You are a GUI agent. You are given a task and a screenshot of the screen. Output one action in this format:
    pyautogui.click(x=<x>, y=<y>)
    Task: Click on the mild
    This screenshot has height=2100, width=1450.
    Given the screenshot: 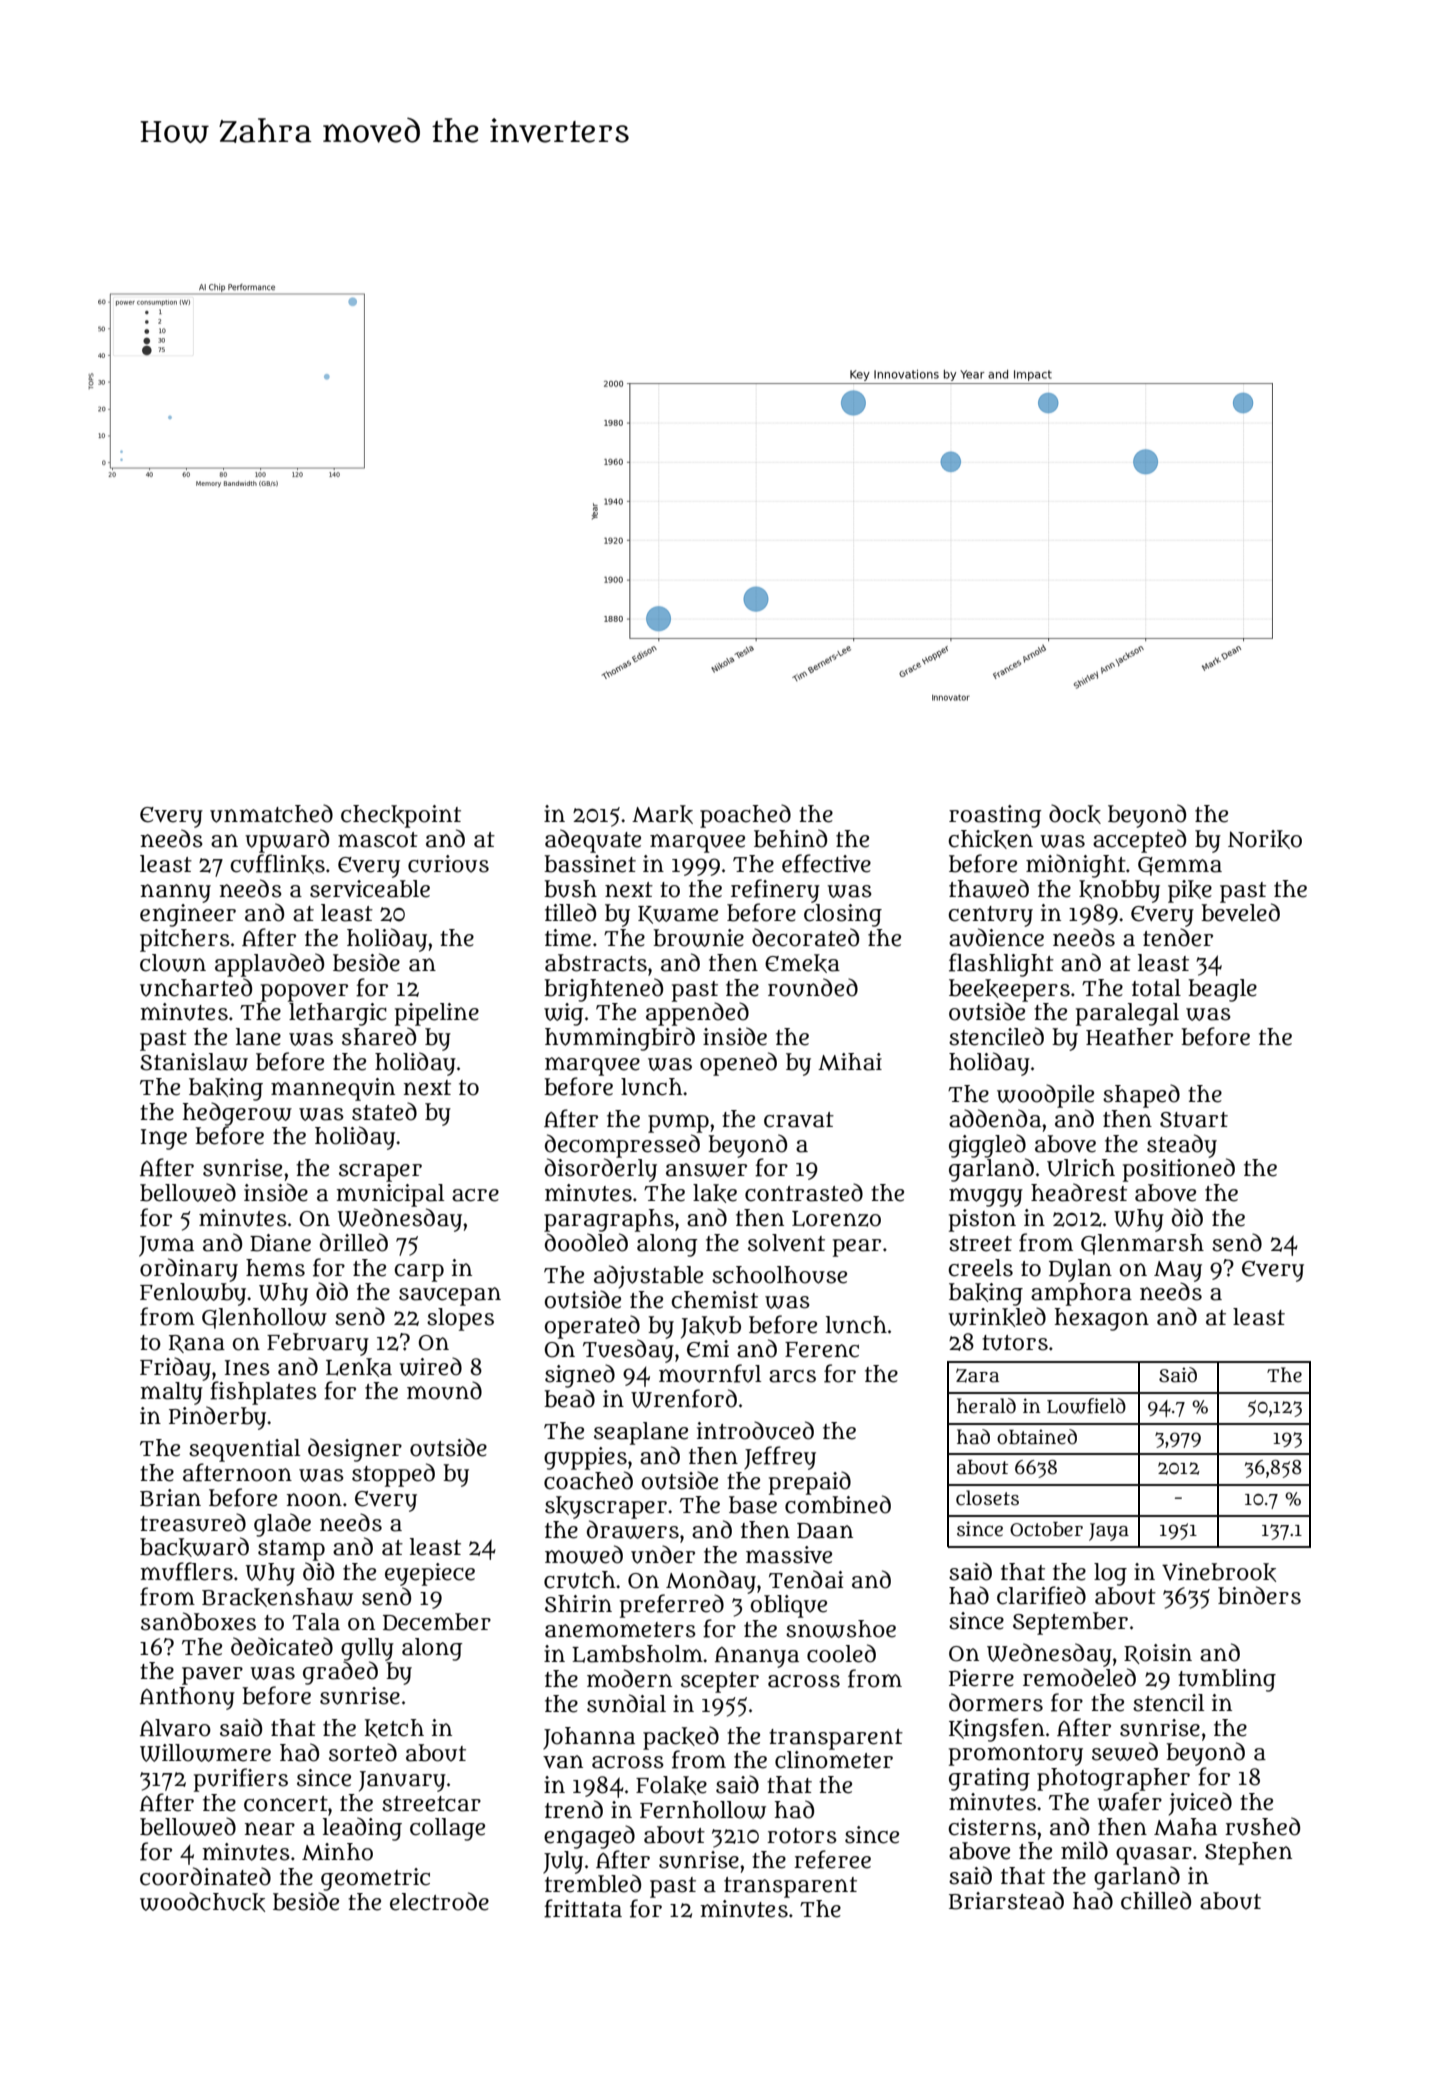 What is the action you would take?
    pyautogui.click(x=1084, y=1850)
